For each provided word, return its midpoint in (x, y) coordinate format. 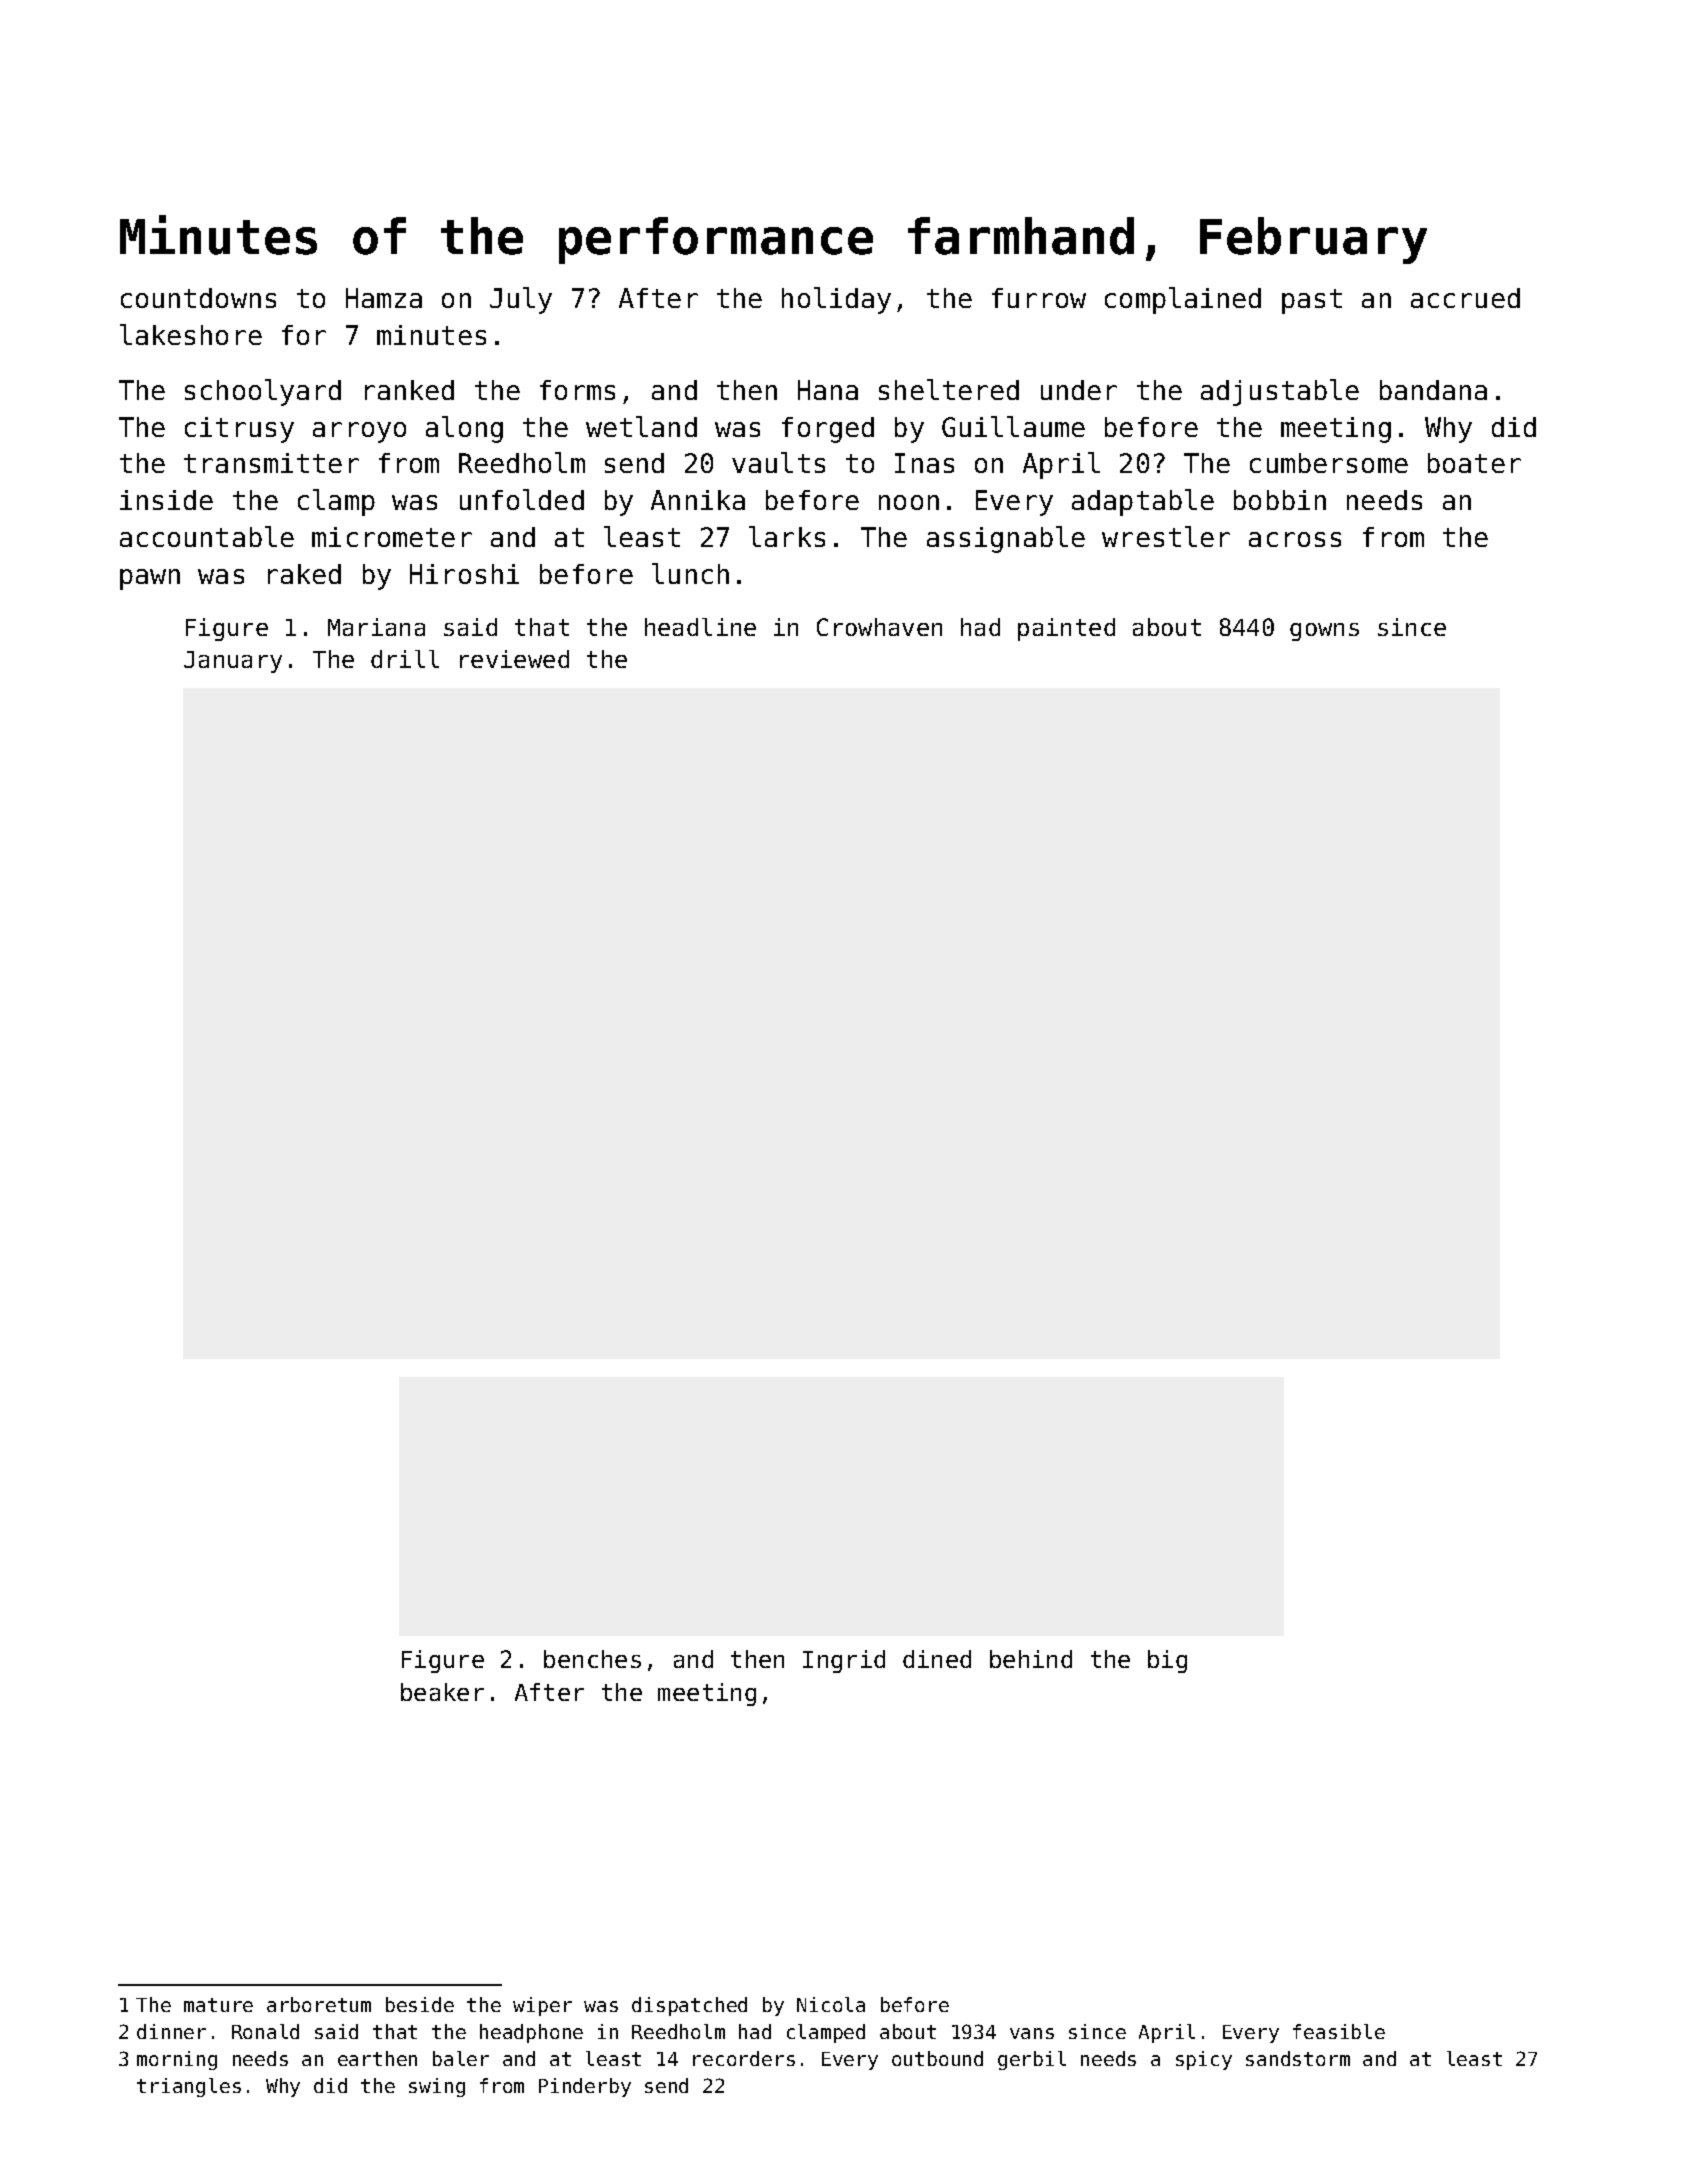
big (1167, 1661)
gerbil (1032, 2060)
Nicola (831, 2004)
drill (405, 659)
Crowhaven (879, 627)
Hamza (384, 298)
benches (592, 1659)
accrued (1465, 298)
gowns (1324, 632)
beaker (442, 1692)
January (233, 662)
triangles (189, 2087)
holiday (836, 300)
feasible (1339, 2031)
